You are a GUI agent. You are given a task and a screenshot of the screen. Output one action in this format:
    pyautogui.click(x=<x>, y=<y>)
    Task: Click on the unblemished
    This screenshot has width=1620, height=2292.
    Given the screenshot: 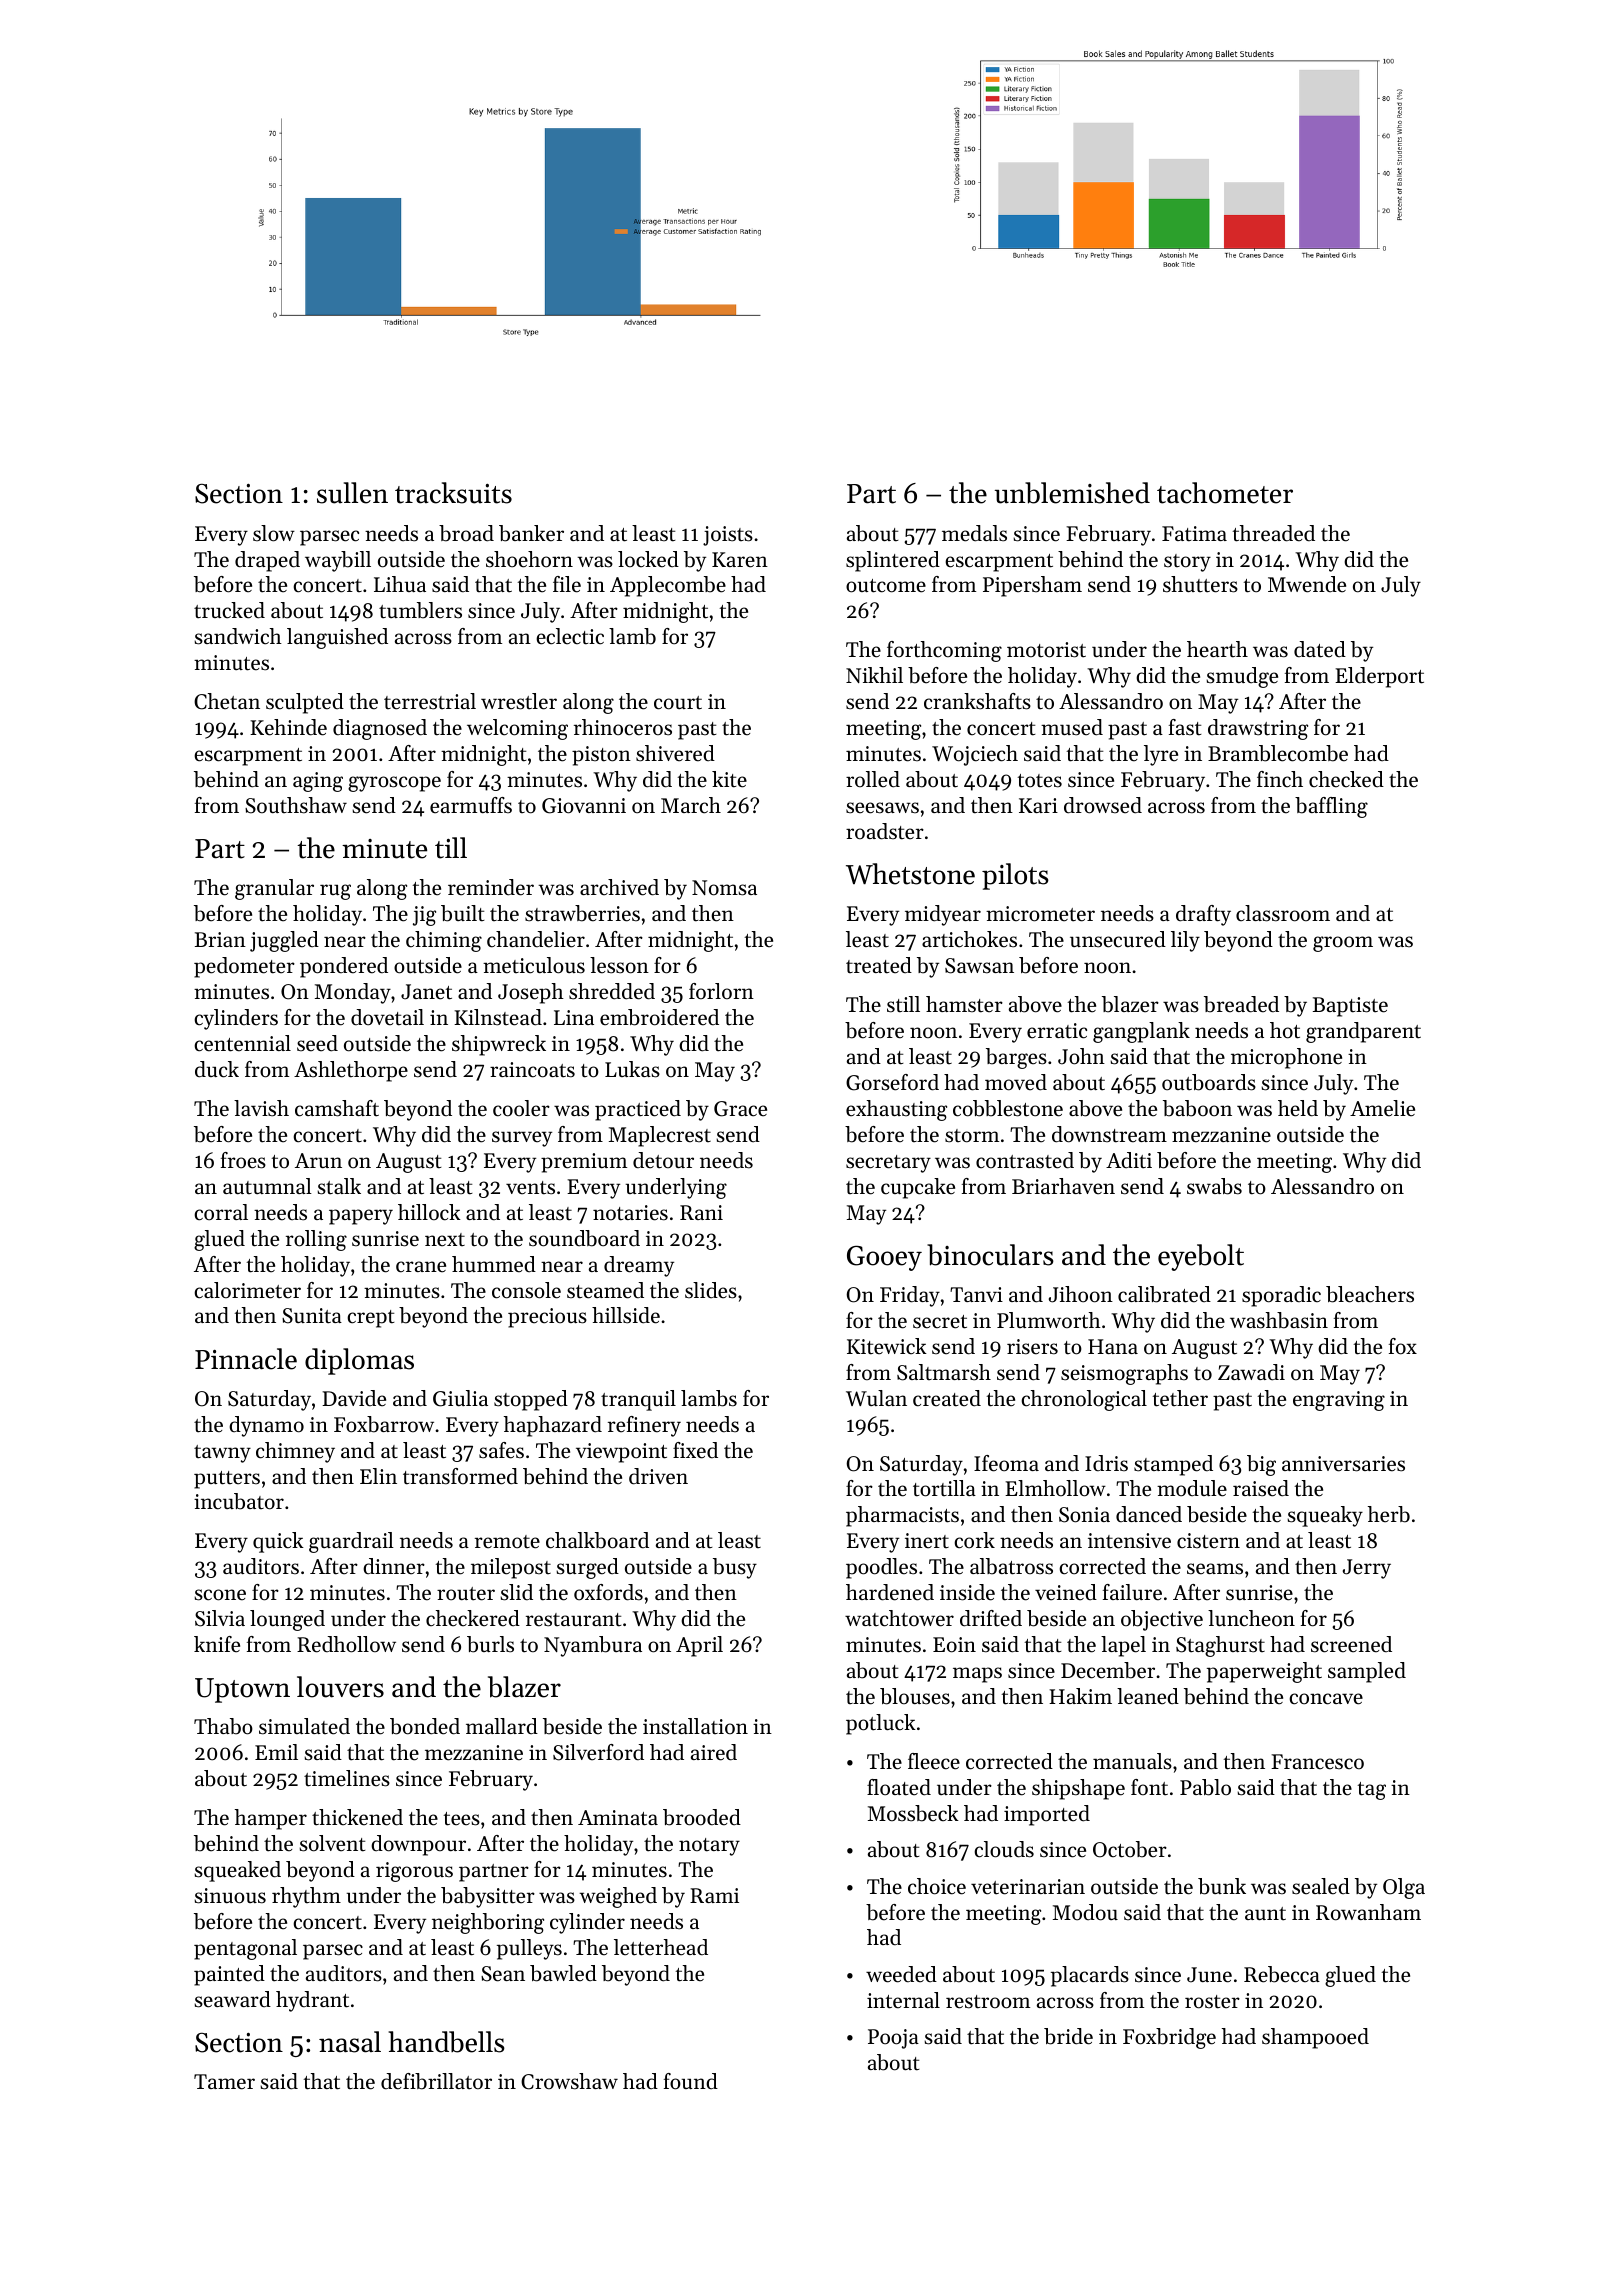 What is the action you would take?
    pyautogui.click(x=1072, y=493)
